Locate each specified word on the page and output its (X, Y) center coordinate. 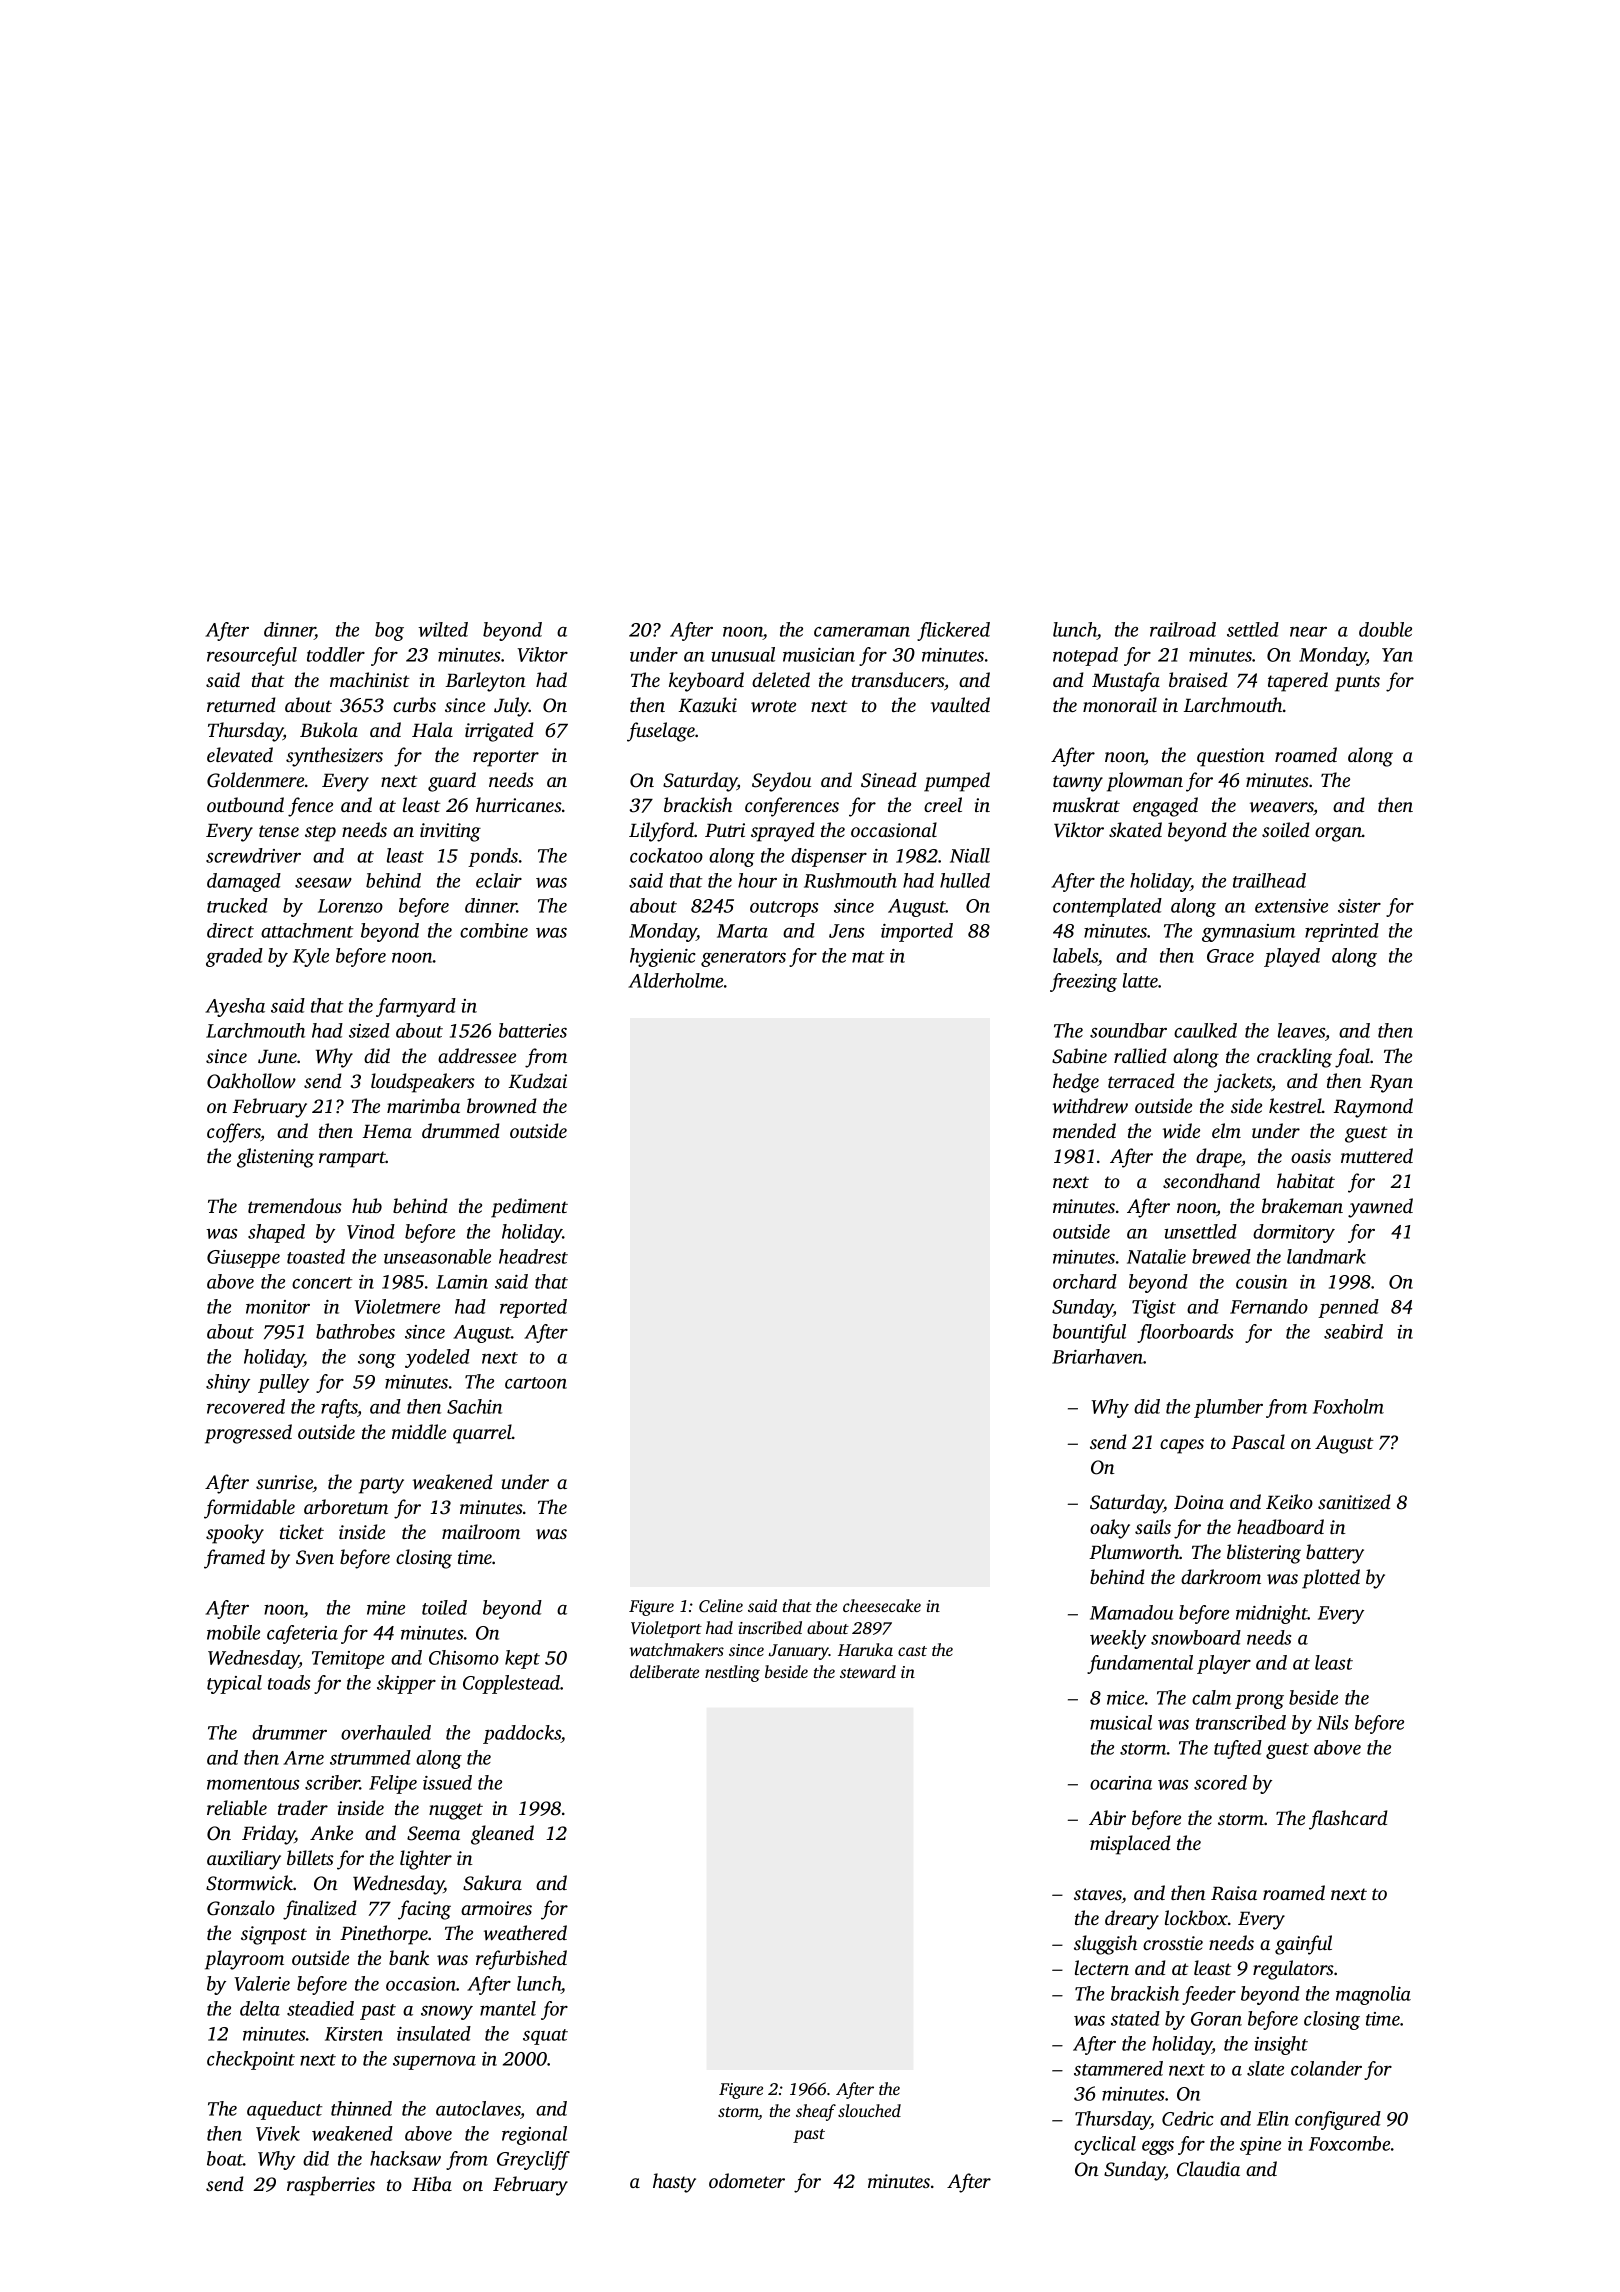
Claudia (1208, 2169)
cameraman (862, 632)
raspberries (331, 2186)
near (1308, 632)
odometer (747, 2180)
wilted (443, 629)
